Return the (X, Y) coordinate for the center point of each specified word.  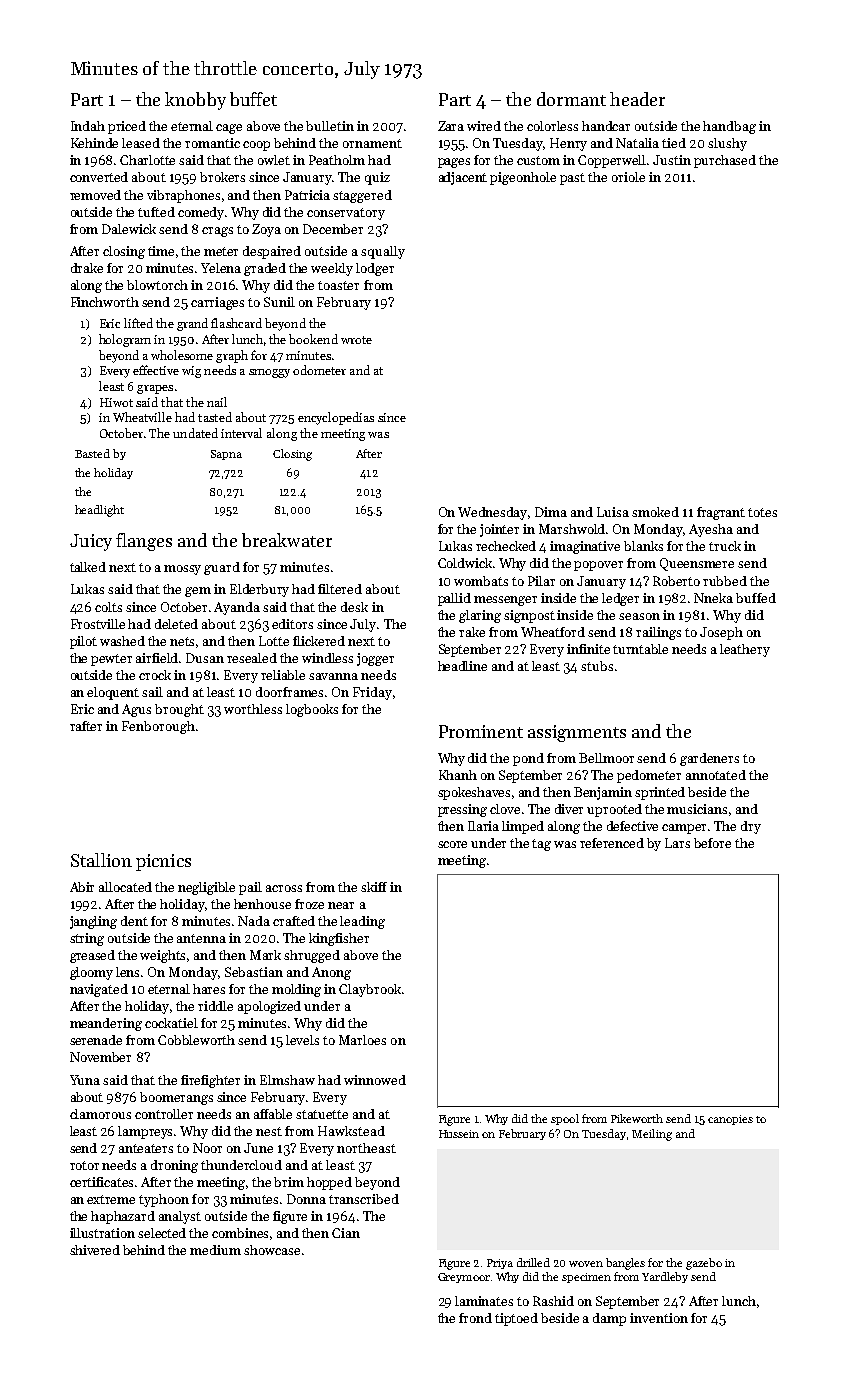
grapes (155, 389)
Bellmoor (606, 758)
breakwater (287, 540)
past (572, 179)
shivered (95, 1250)
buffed (756, 598)
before (712, 843)
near (341, 905)
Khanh (458, 775)
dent (134, 921)
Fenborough (158, 727)
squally (383, 252)
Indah (88, 126)
